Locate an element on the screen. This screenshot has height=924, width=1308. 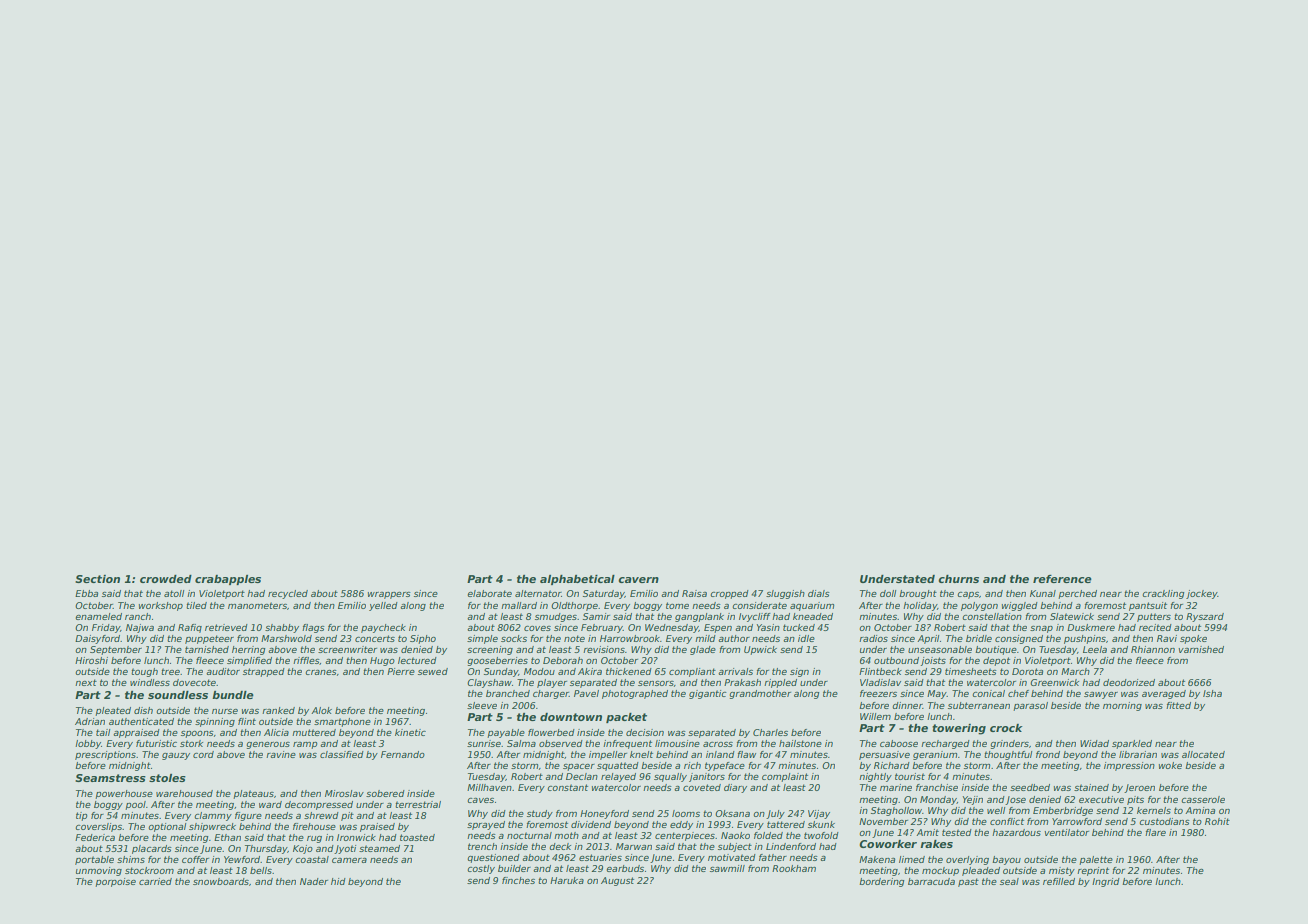
charger is located at coordinates (551, 694).
